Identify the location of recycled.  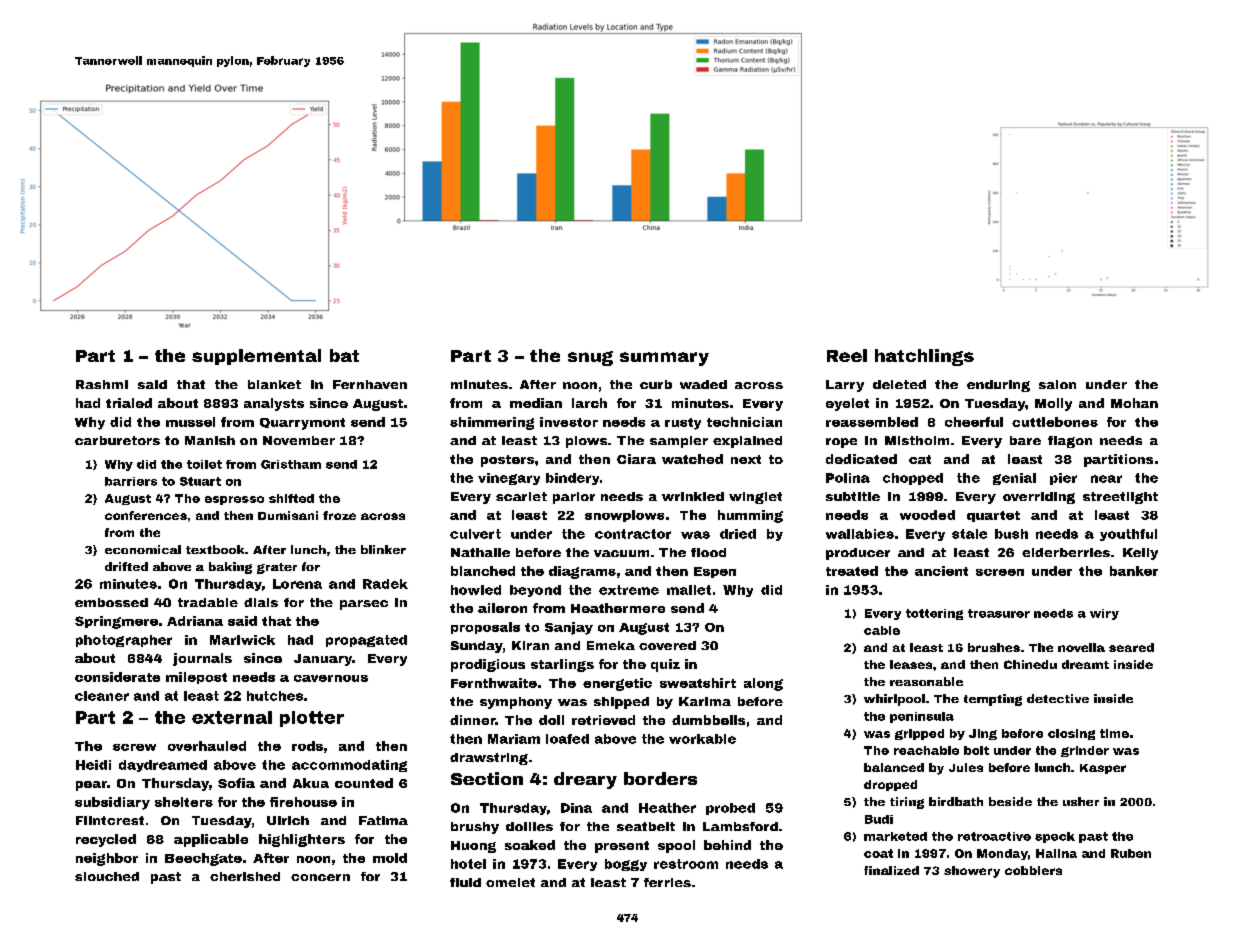
(106, 840).
